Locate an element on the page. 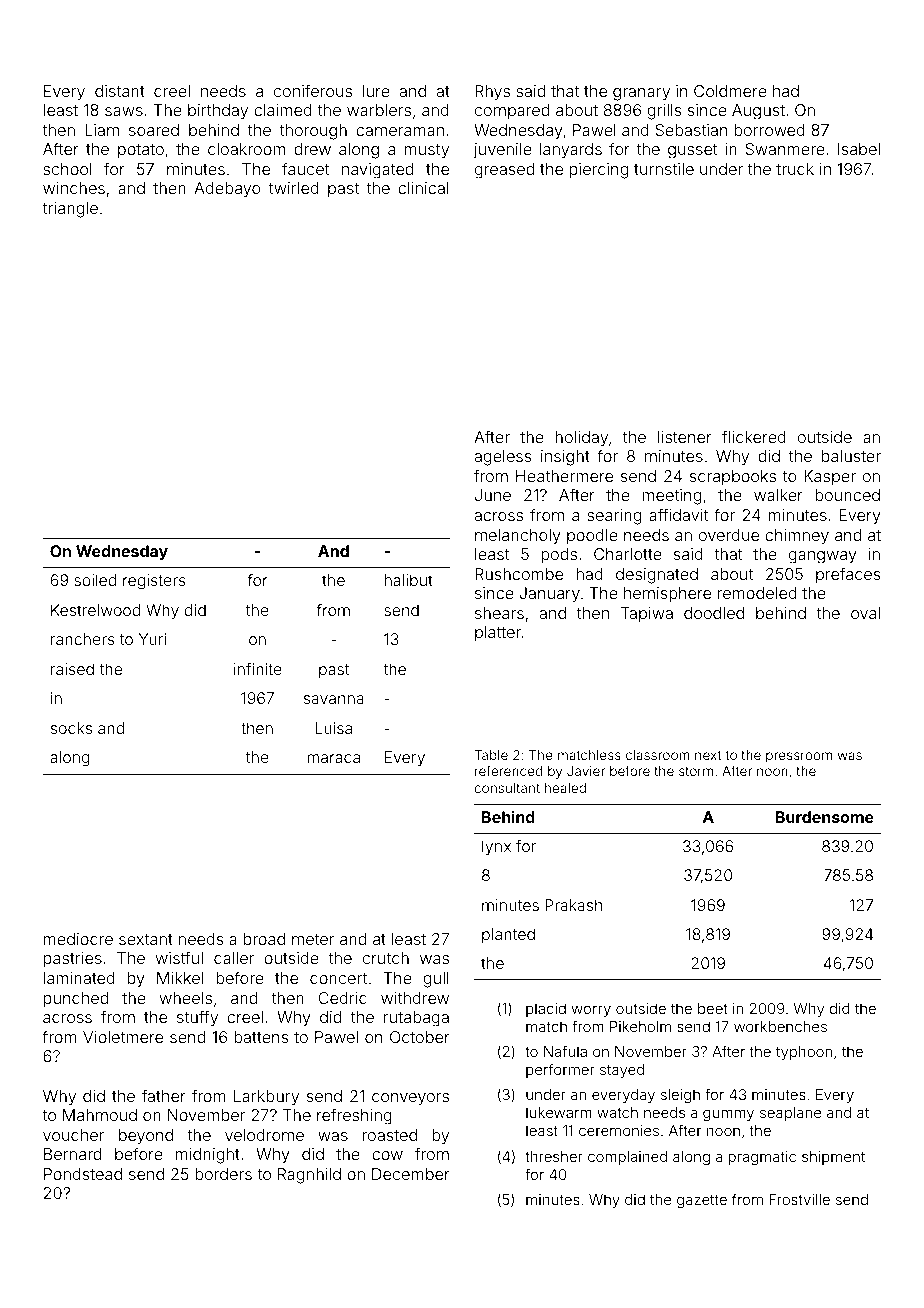  cameraman is located at coordinates (400, 131).
